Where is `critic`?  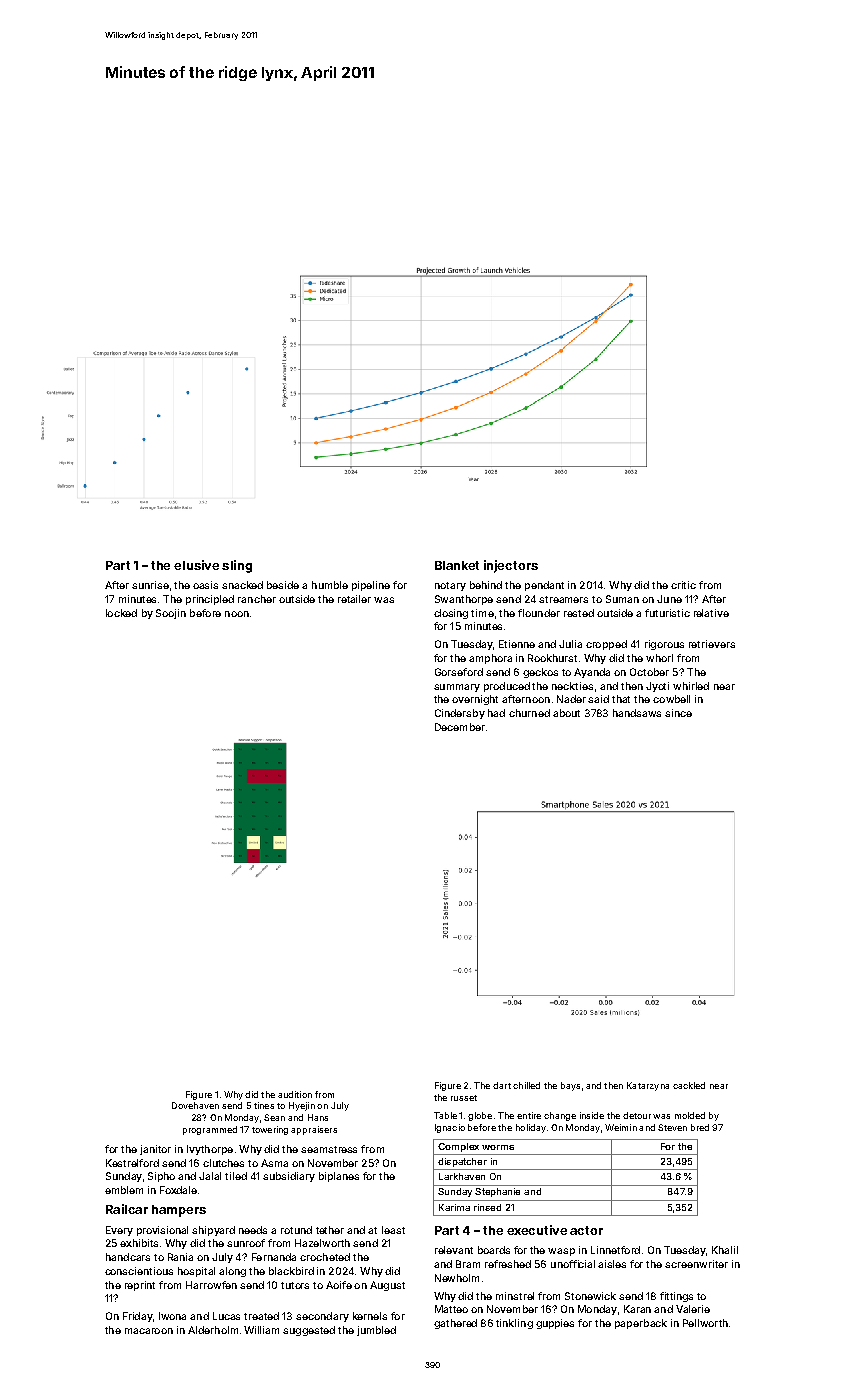 critic is located at coordinates (683, 585).
